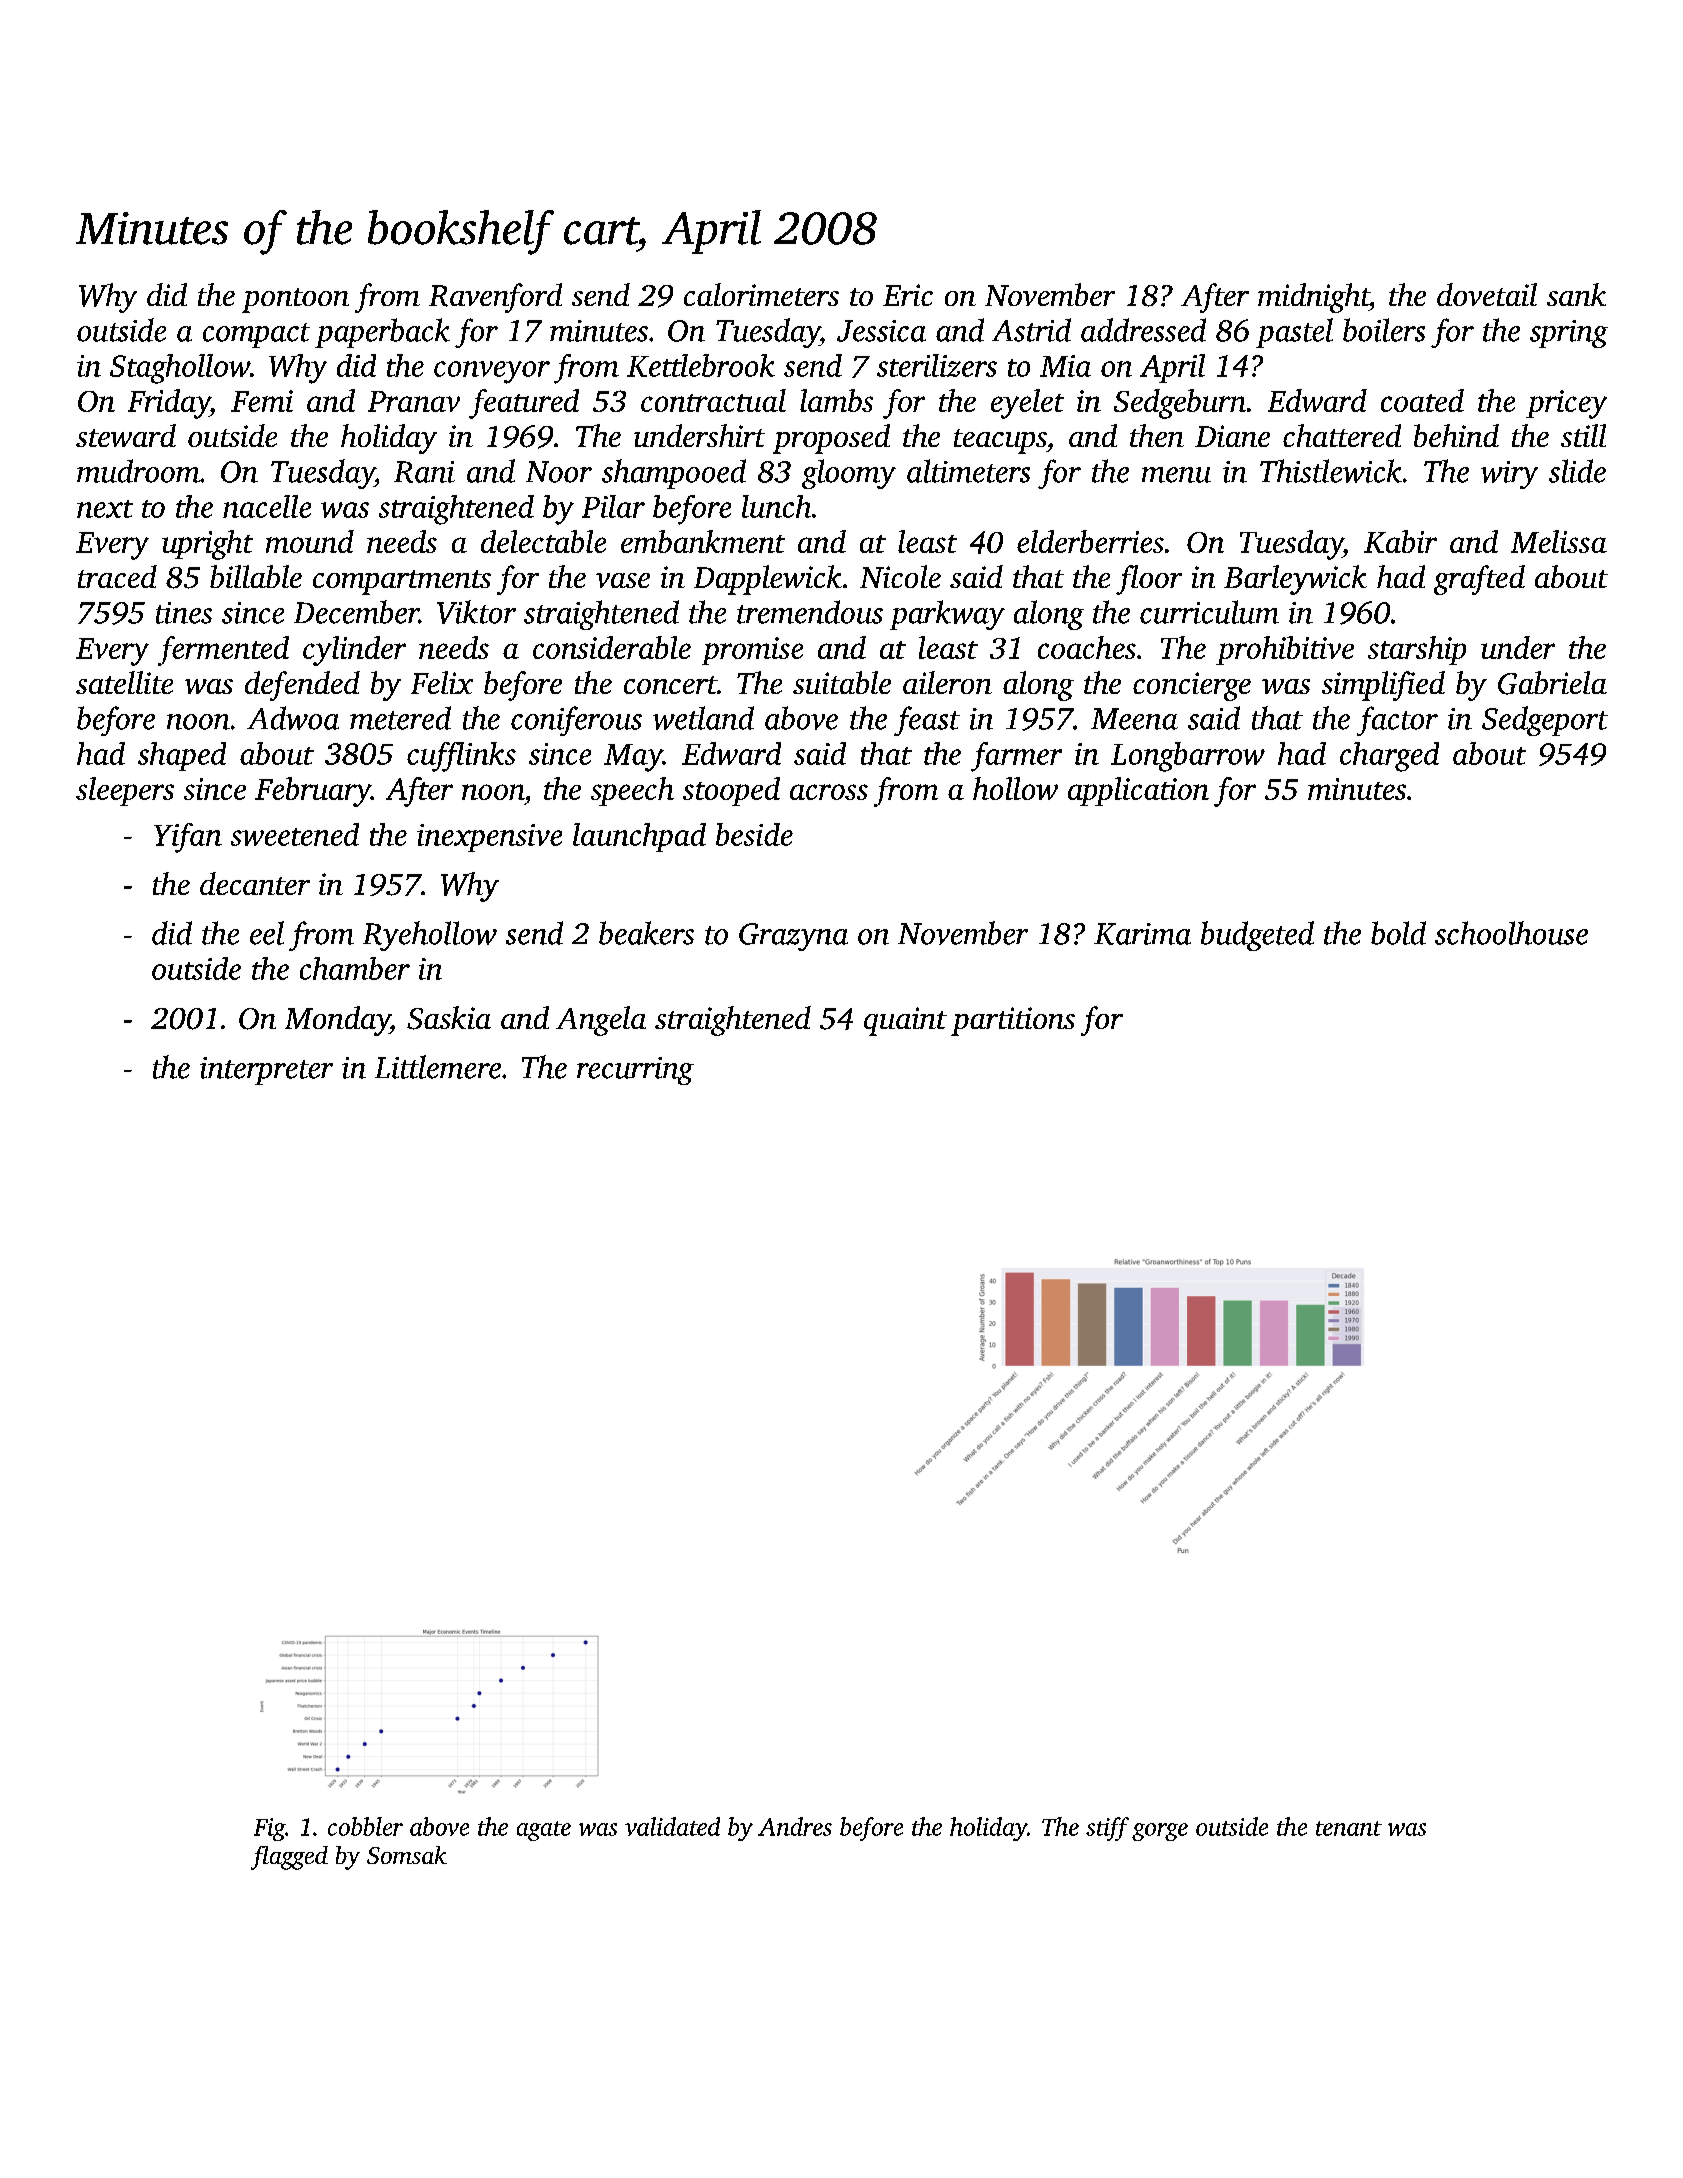  Describe the element at coordinates (289, 1858) in the screenshot. I see `flagged` at that location.
